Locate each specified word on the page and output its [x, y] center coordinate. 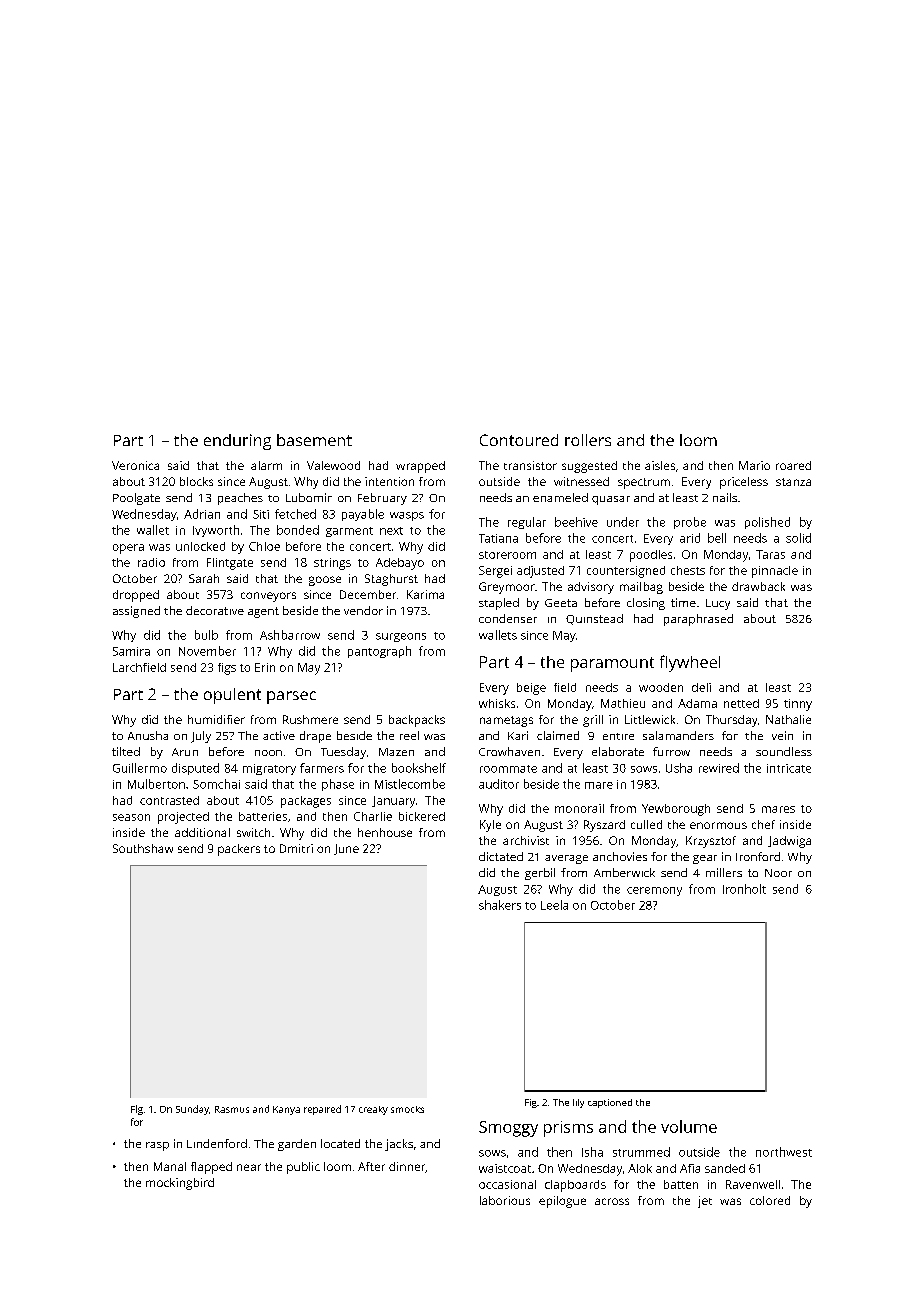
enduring [237, 442]
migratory [269, 769]
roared [793, 465]
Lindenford [217, 1143]
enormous [718, 825]
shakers [500, 905]
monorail [579, 808]
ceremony [654, 891]
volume [689, 1126]
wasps [407, 516]
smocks [407, 1109]
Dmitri [296, 848]
